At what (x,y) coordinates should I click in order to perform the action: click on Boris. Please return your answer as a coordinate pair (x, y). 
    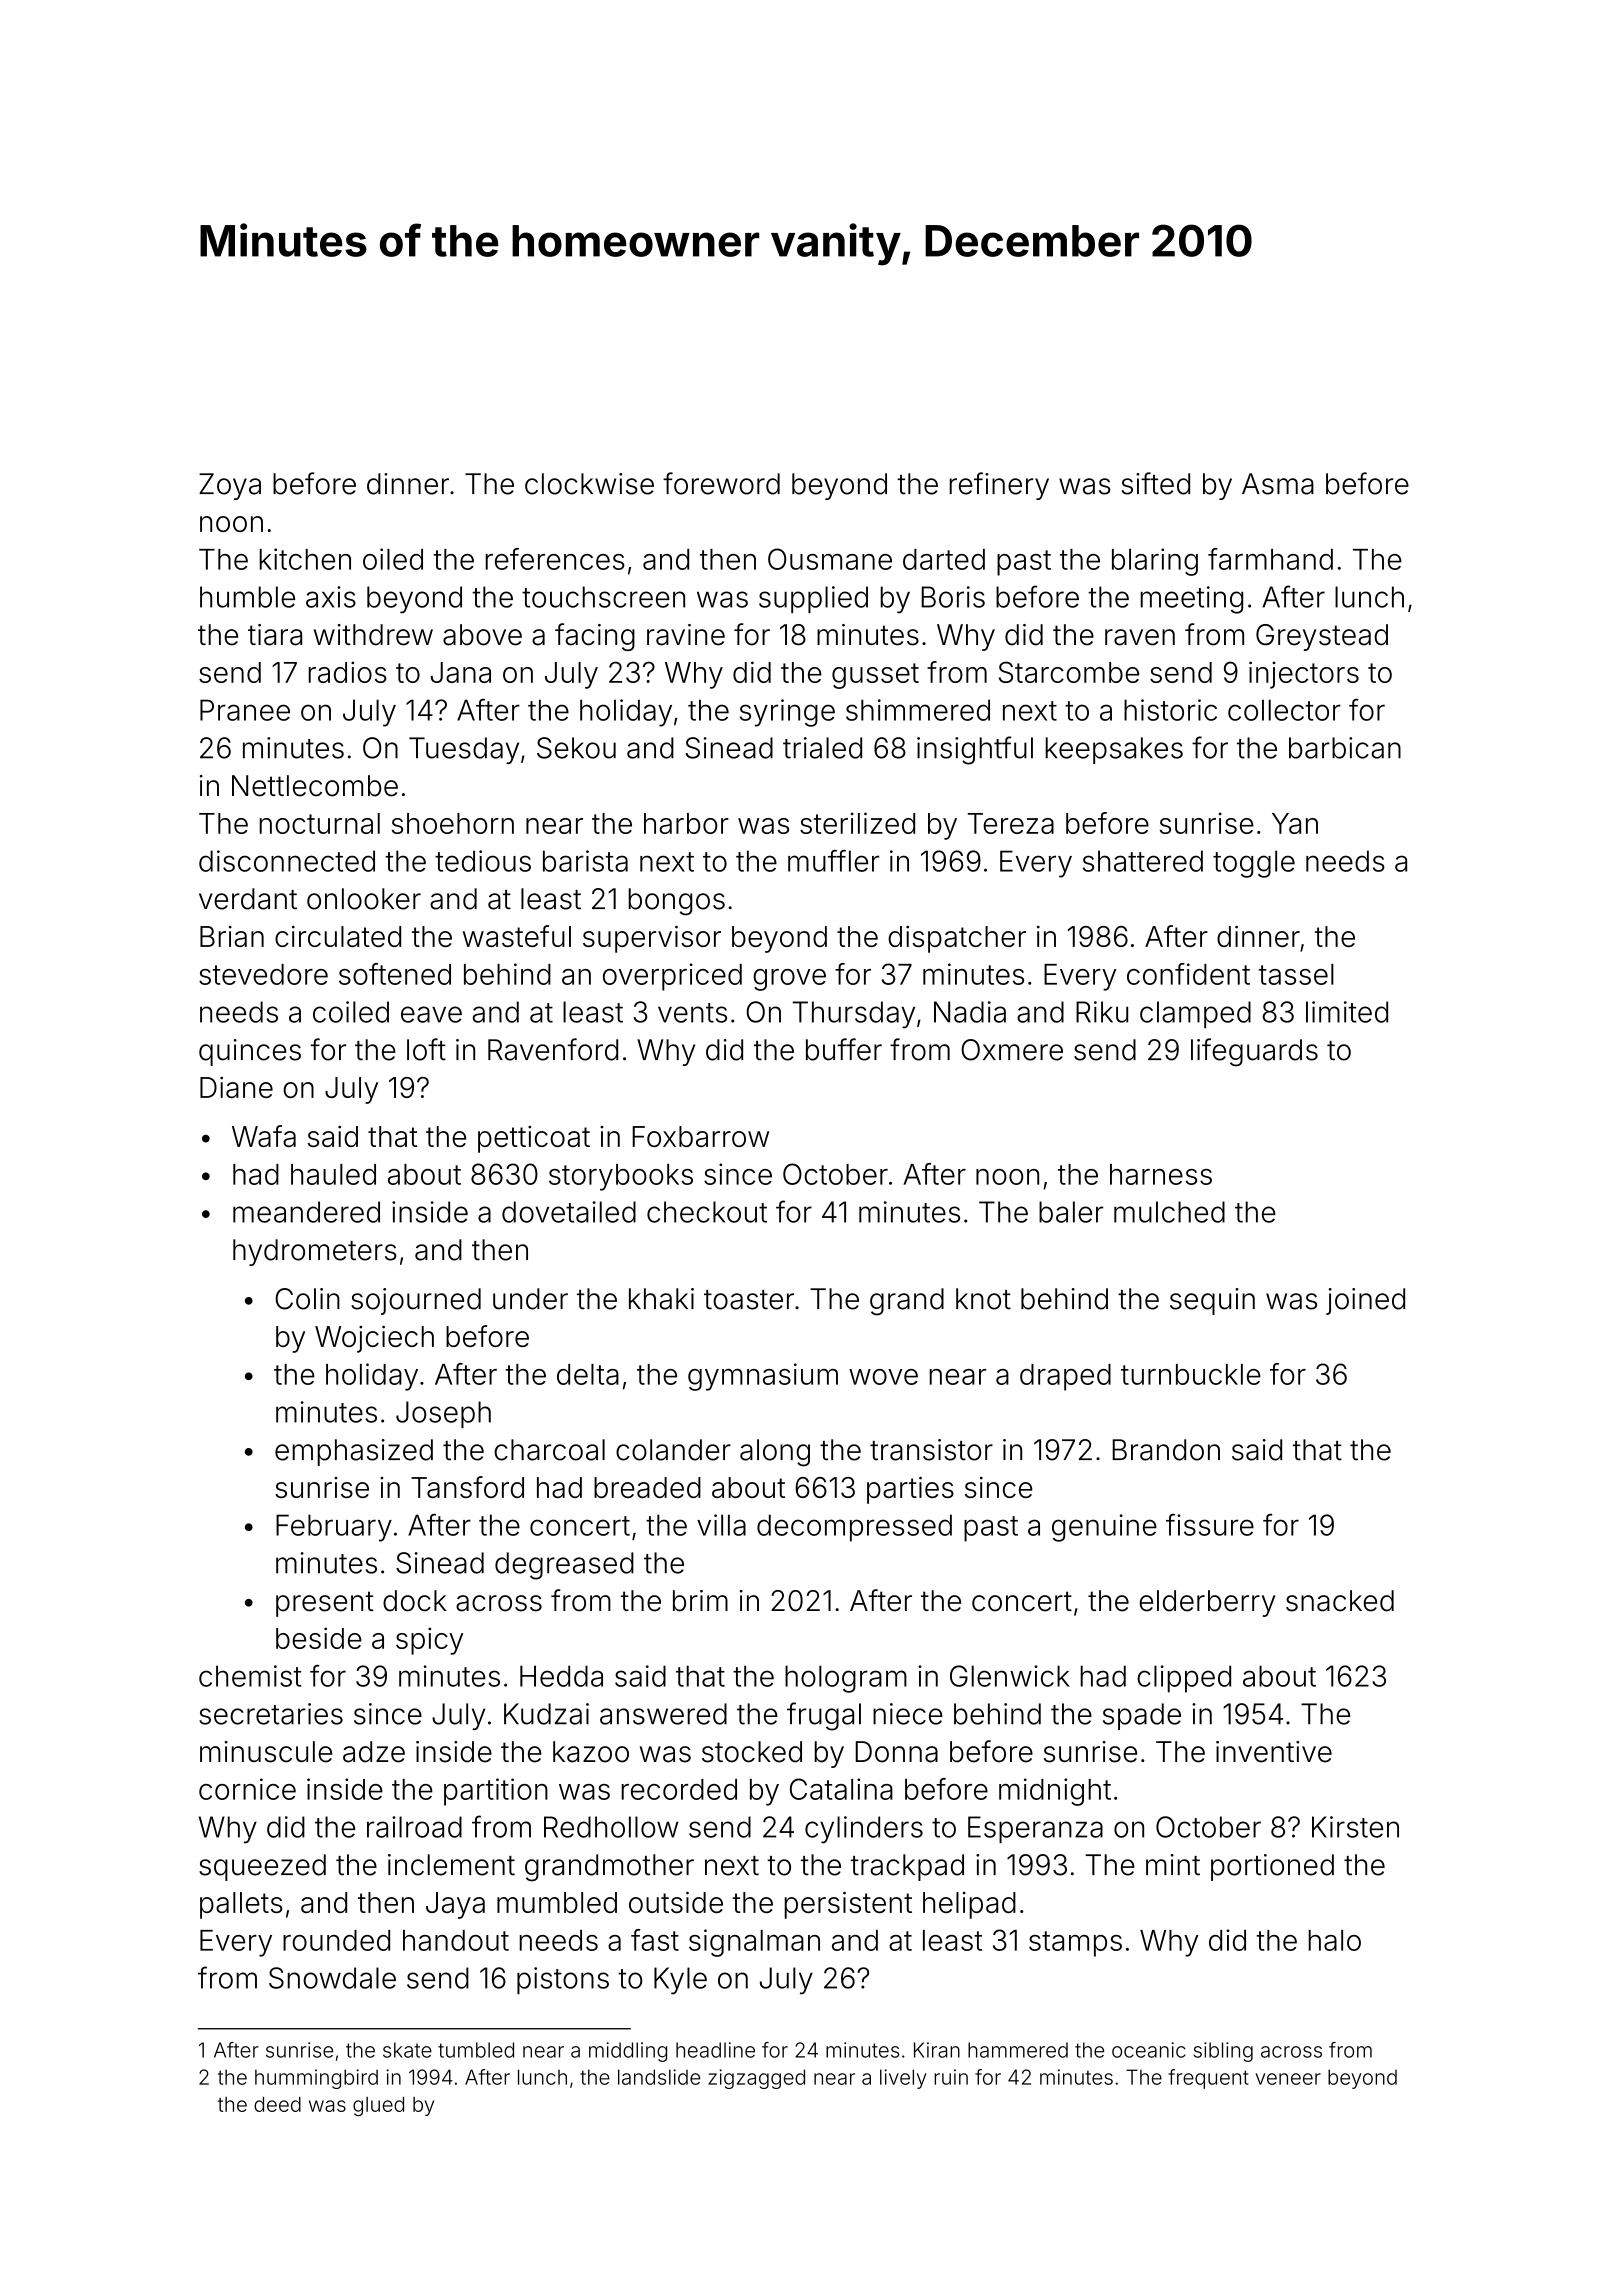
    Looking at the image, I should click on (953, 597).
